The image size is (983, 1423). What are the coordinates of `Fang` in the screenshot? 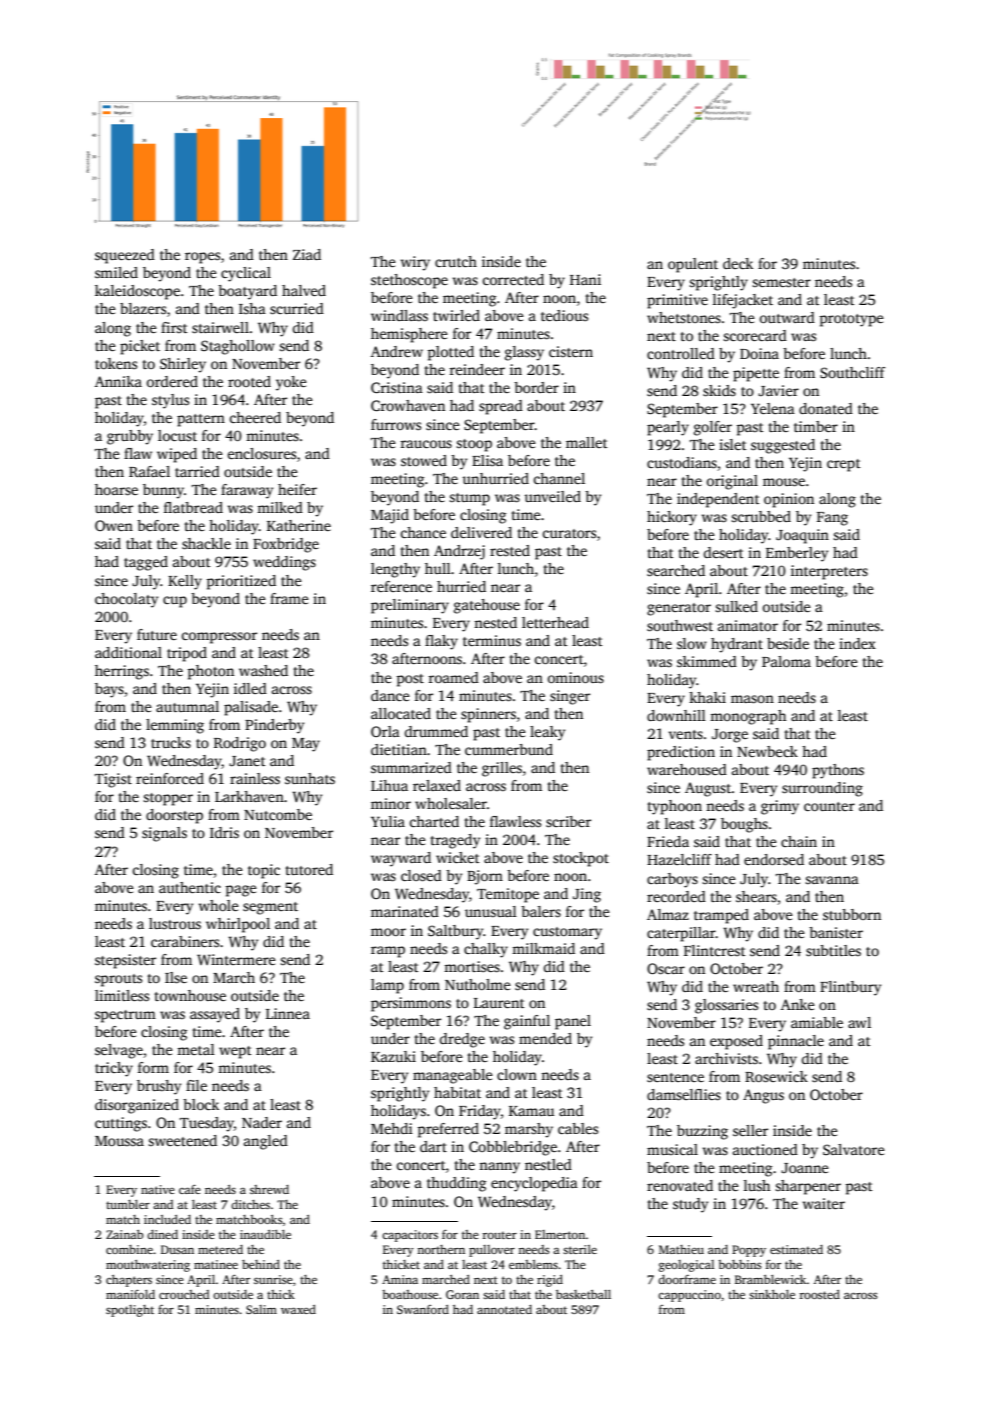 It's located at (832, 519).
